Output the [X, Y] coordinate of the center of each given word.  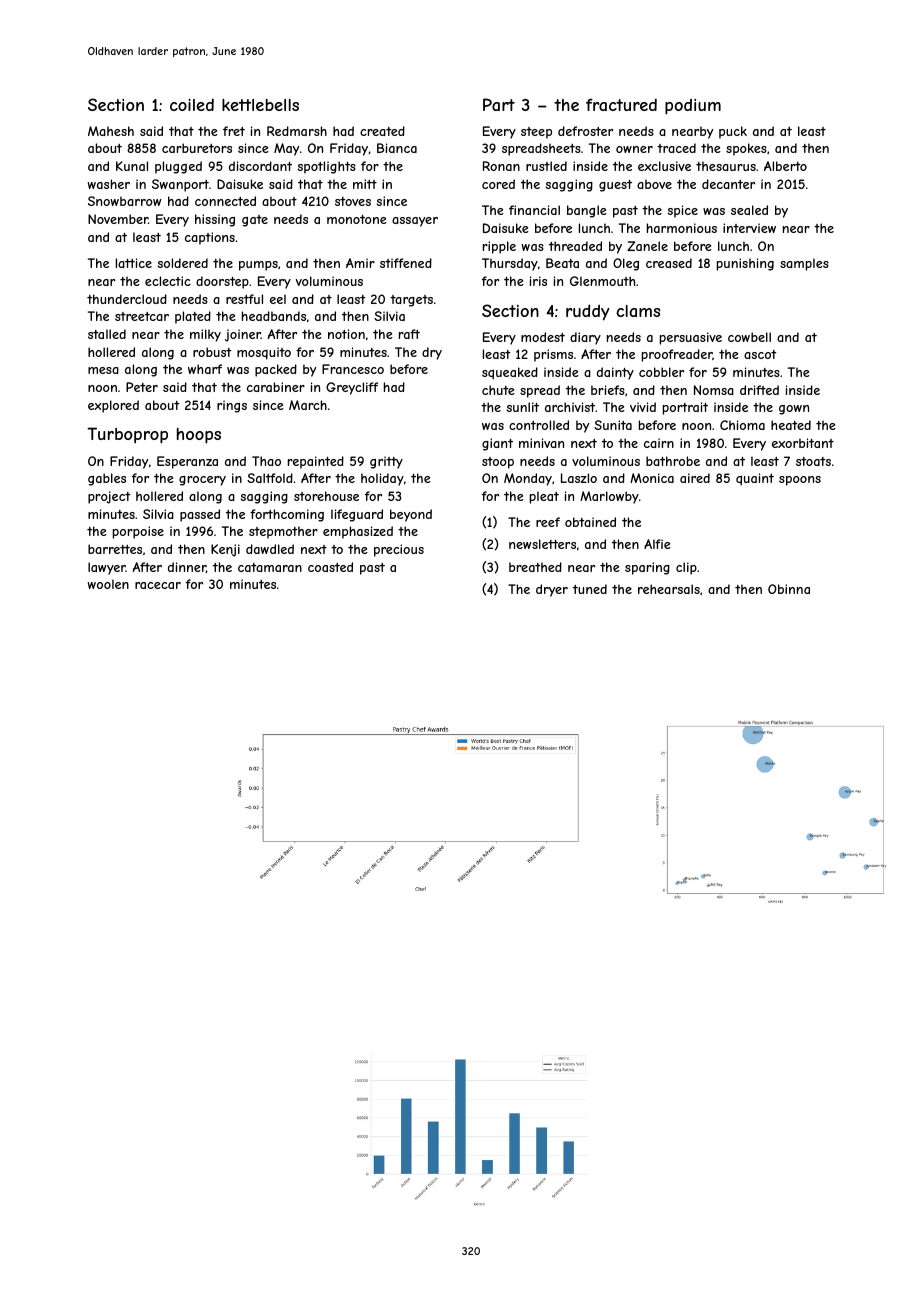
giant [497, 444]
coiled [192, 105]
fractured [621, 105]
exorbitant [803, 443]
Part [499, 104]
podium [693, 107]
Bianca [397, 148]
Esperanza [187, 462]
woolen [108, 584]
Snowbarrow [124, 201]
